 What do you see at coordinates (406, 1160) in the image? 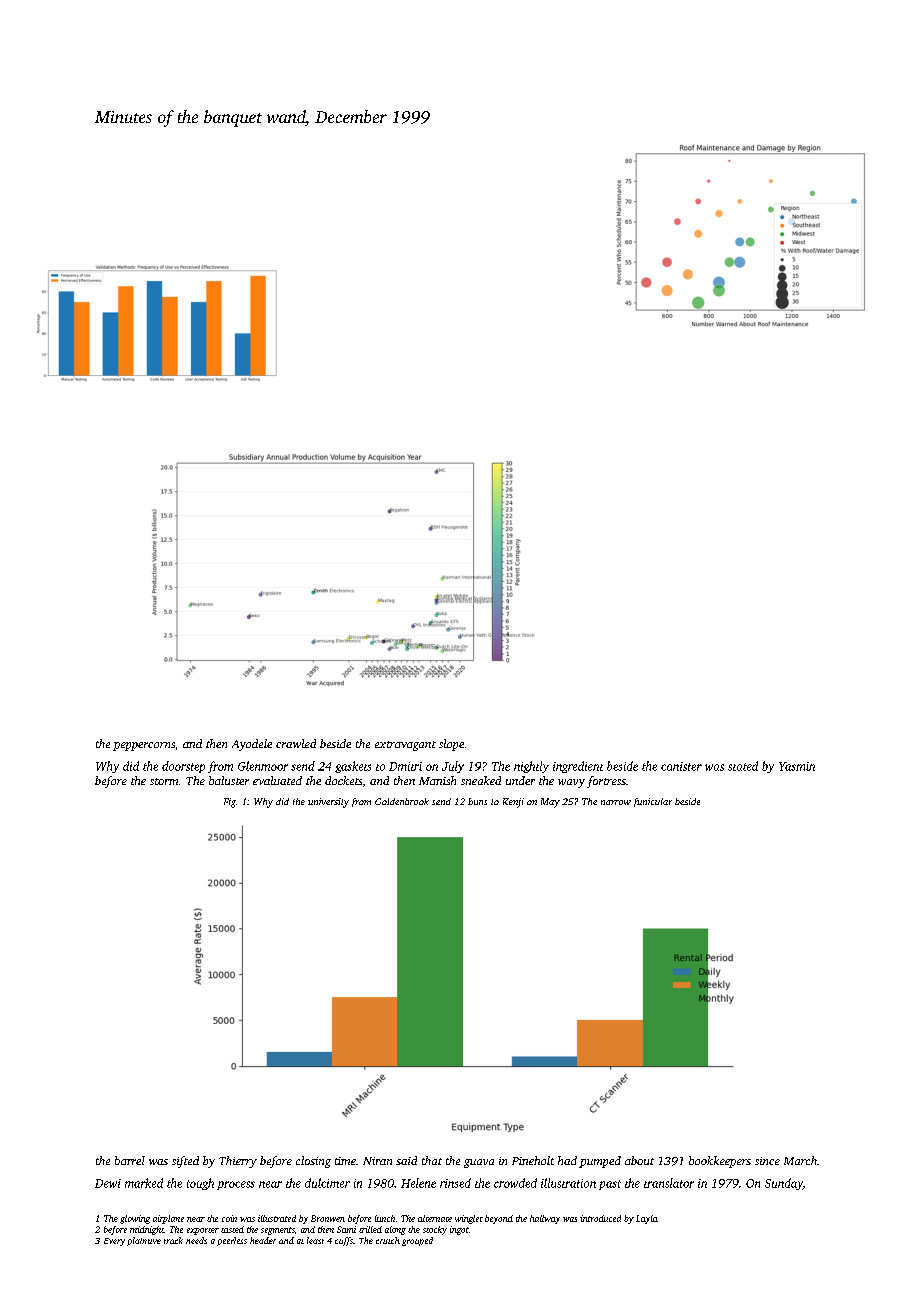
I see `said` at bounding box center [406, 1160].
